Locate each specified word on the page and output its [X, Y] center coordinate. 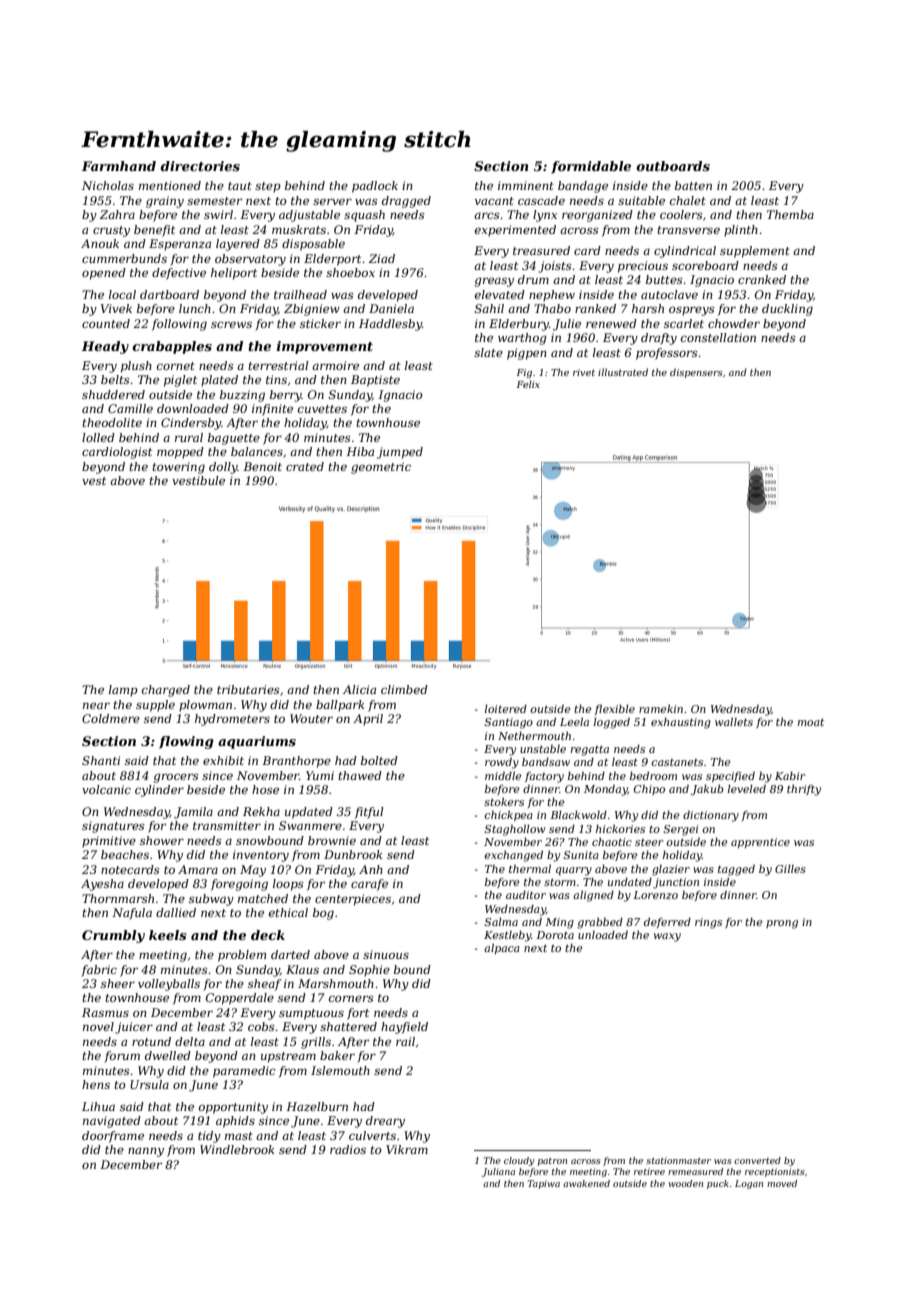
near [96, 705]
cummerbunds [124, 258]
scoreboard [705, 265]
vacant [494, 201]
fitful [369, 813]
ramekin [661, 709]
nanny [146, 1152]
